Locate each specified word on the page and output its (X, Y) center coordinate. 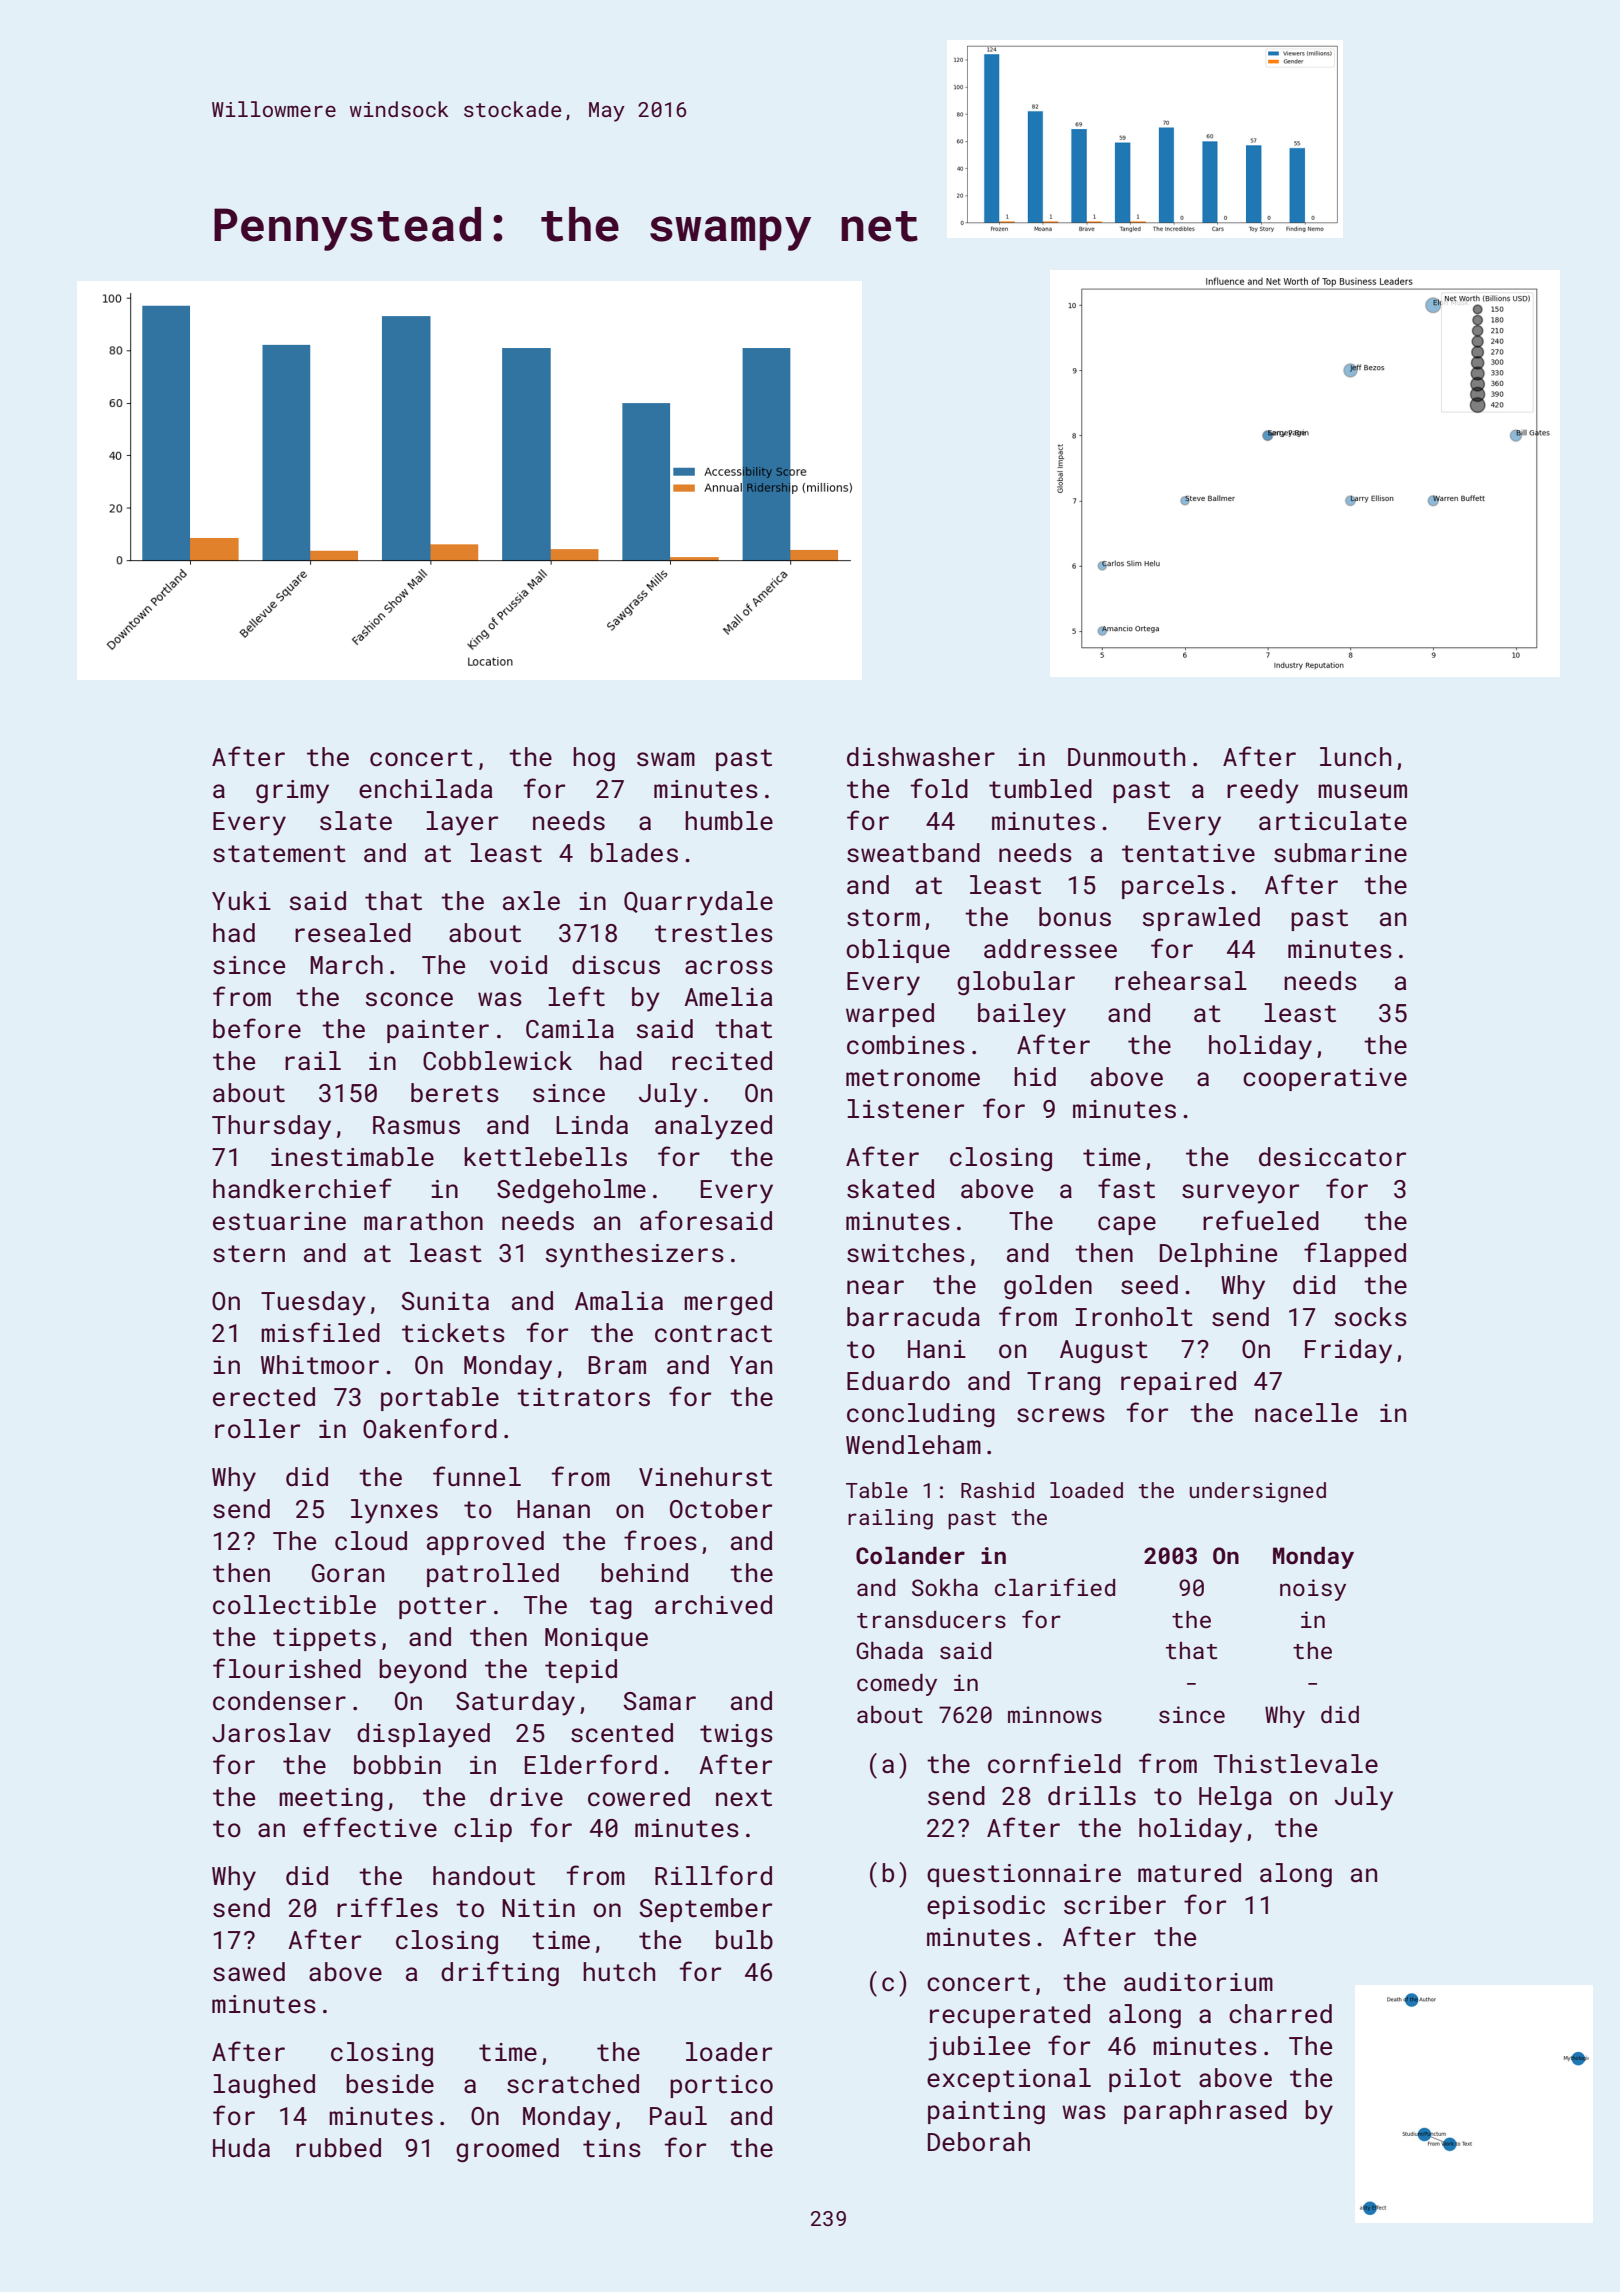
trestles (714, 933)
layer (462, 823)
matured (1189, 1873)
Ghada (889, 1650)
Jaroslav (271, 1733)
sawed (249, 1972)
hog (594, 759)
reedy (1263, 791)
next (744, 1798)
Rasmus (416, 1125)
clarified (1055, 1587)
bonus (1075, 917)
